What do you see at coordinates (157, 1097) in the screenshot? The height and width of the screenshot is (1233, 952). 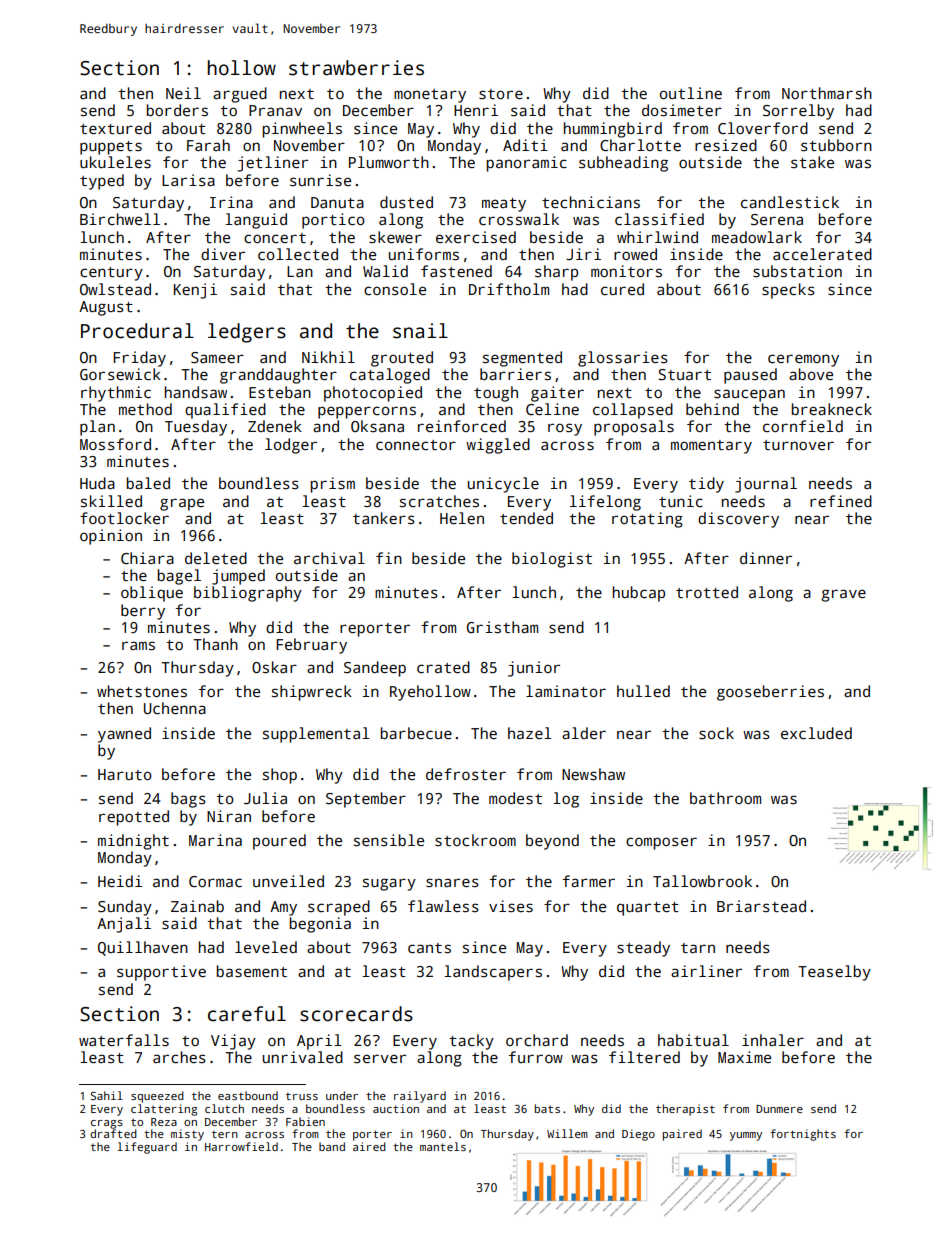 I see `squeezed` at bounding box center [157, 1097].
